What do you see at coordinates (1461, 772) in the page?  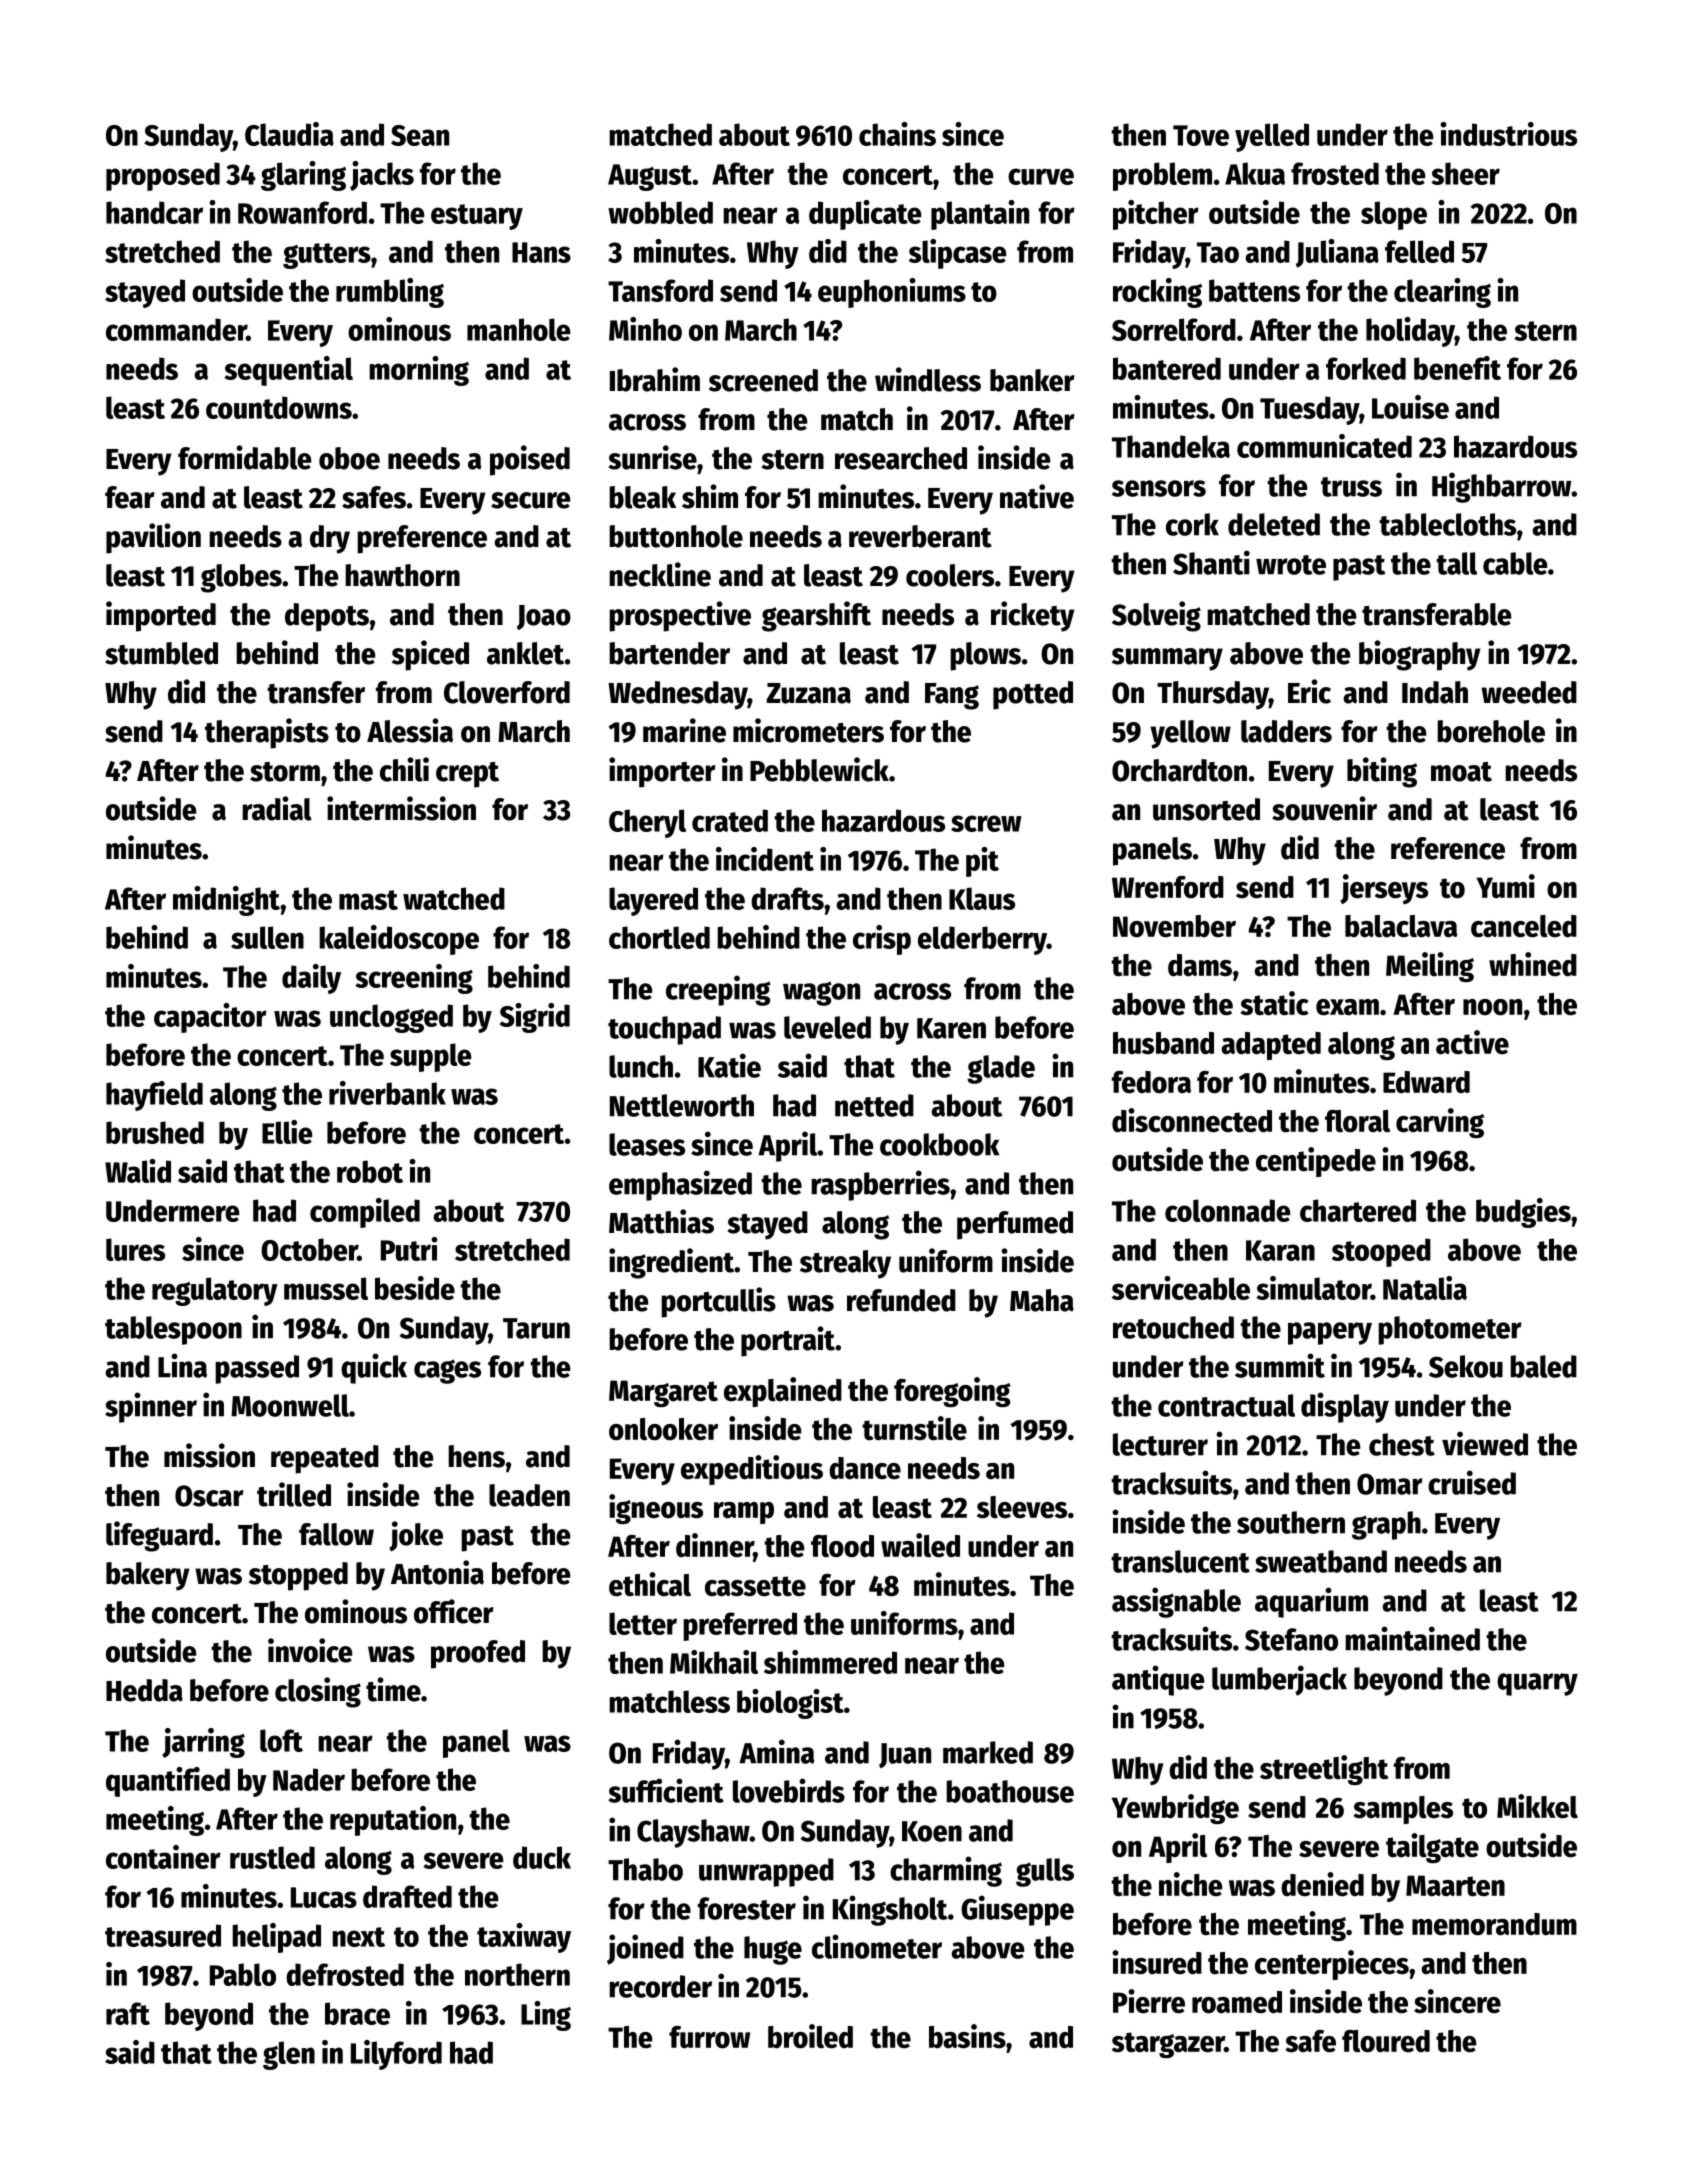 I see `moat` at bounding box center [1461, 772].
